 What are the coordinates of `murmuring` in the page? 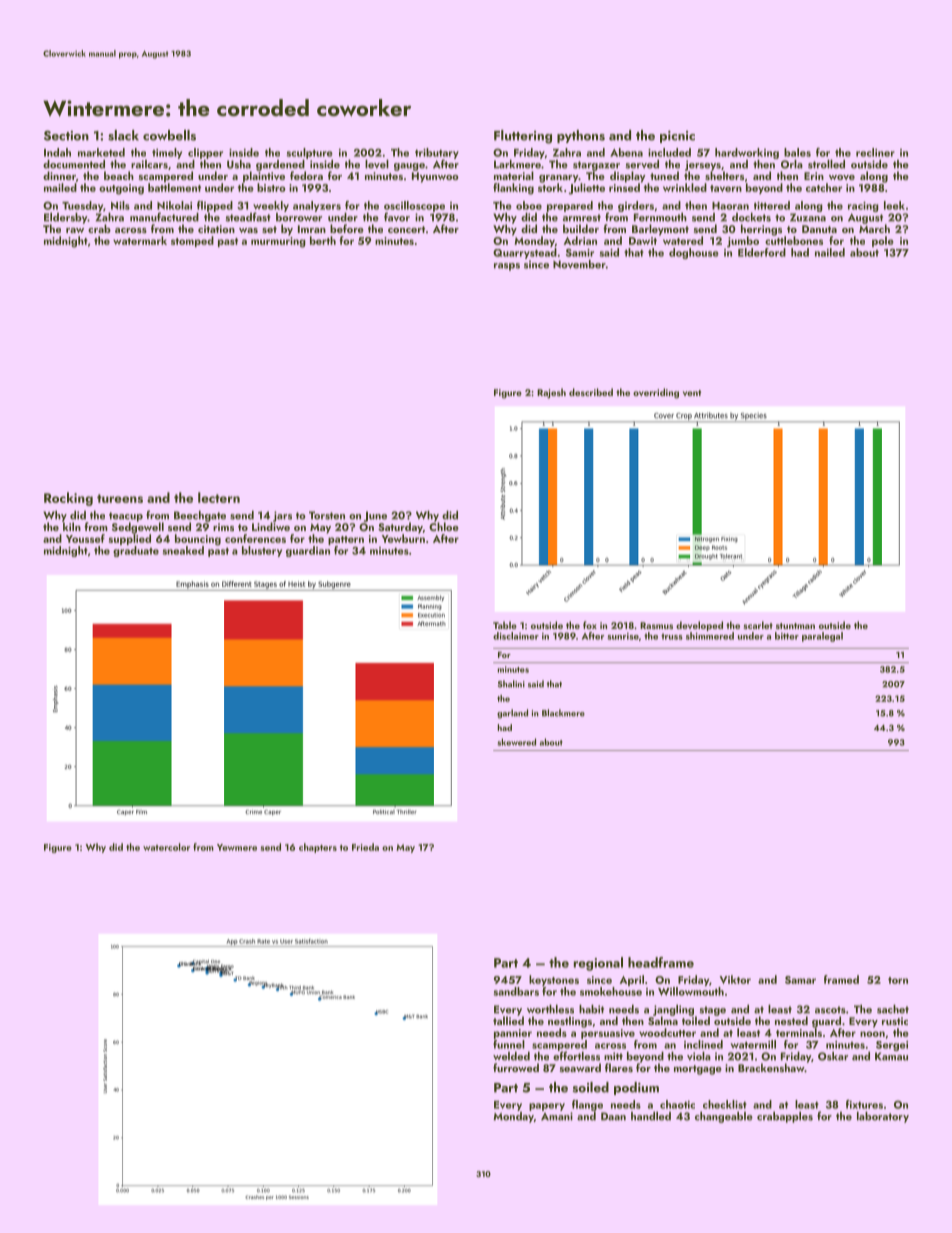 It's located at (278, 242).
